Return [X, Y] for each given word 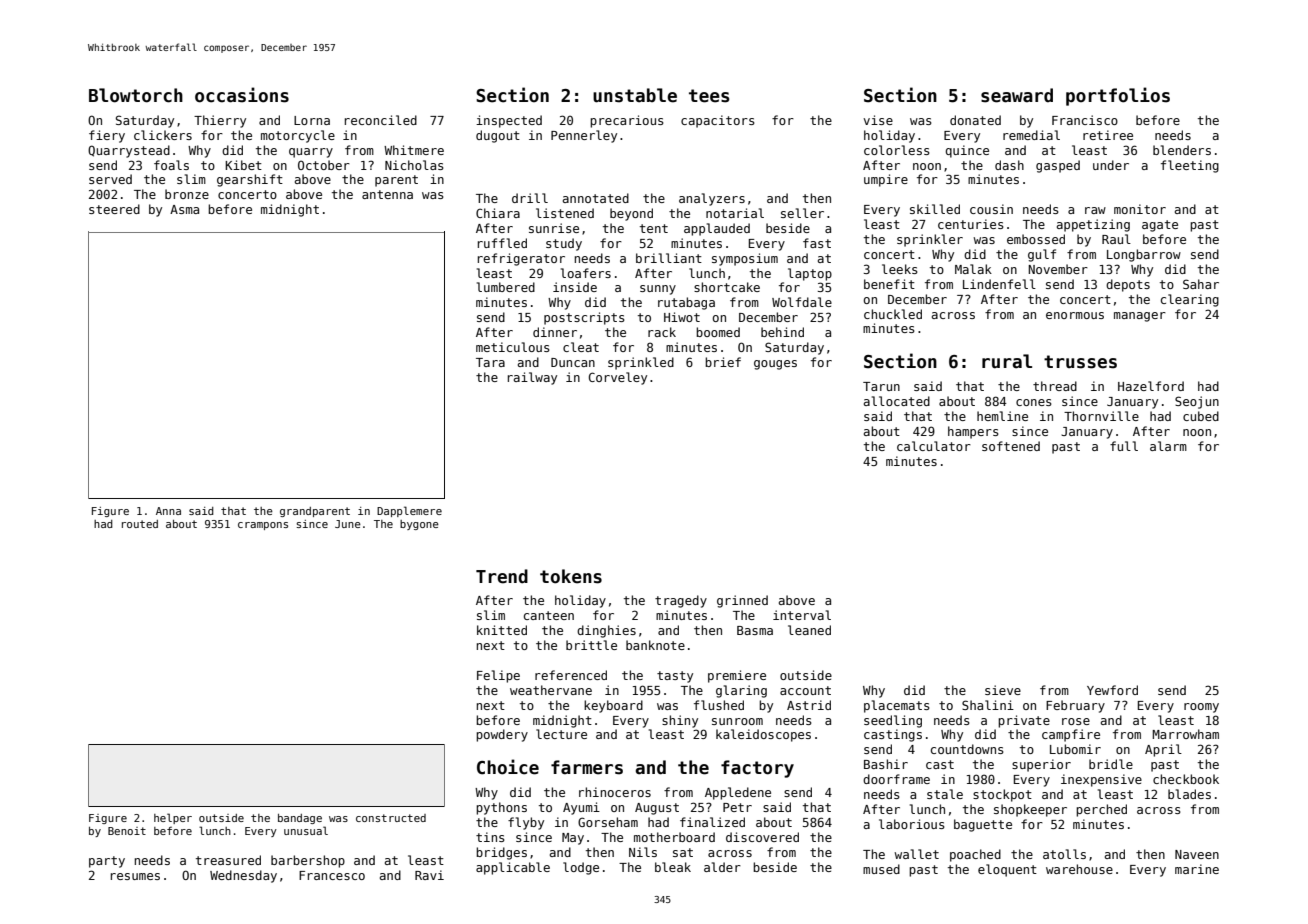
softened [1011, 446]
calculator [934, 446]
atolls [1064, 854]
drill [530, 198]
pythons [501, 808]
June [348, 524]
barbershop [308, 861]
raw [1095, 210]
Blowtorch [136, 95]
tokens [571, 576]
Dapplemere [409, 511]
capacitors [718, 121]
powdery [502, 735]
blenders [1182, 150]
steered [114, 209]
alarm [1168, 446]
